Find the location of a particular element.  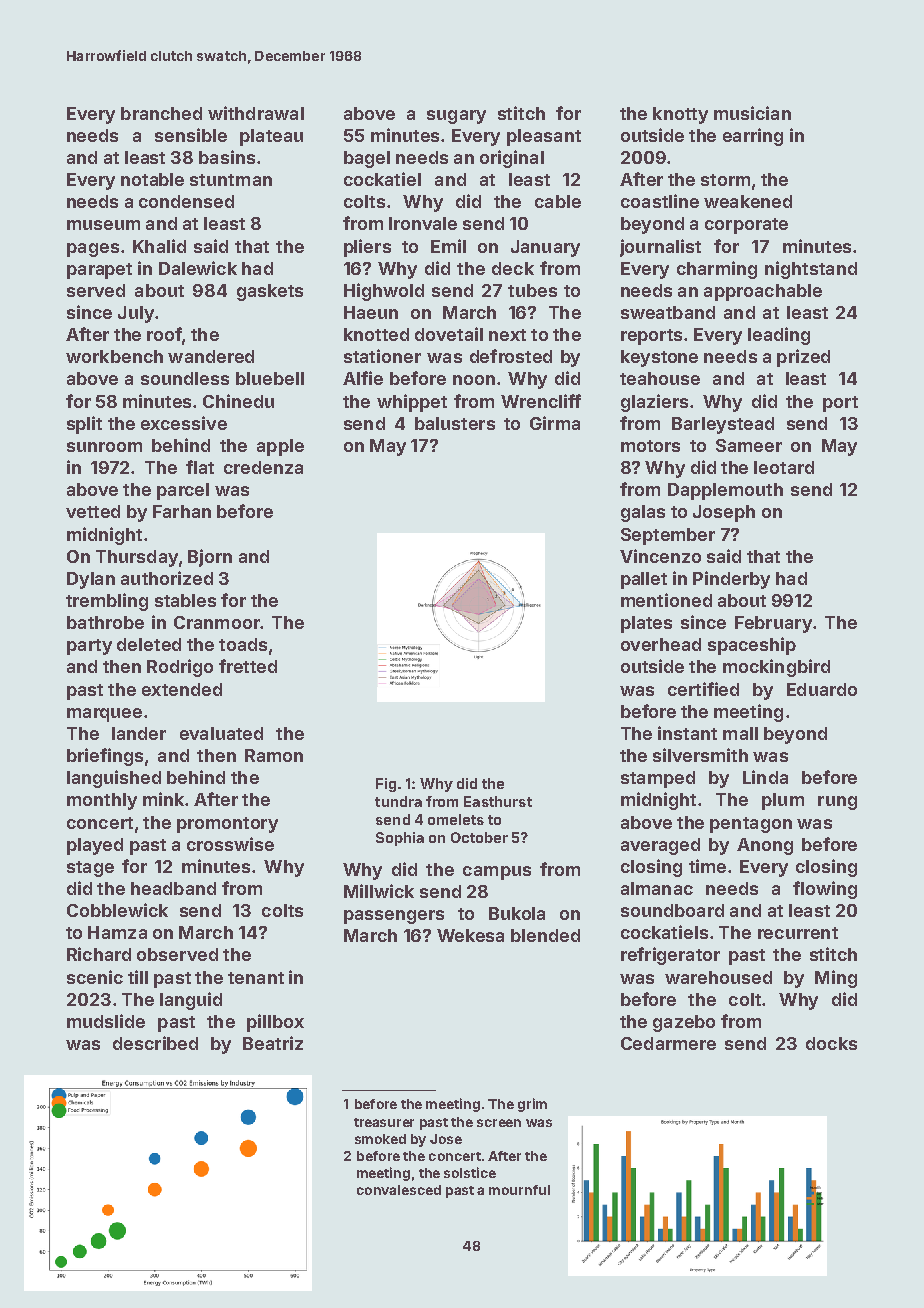

Cedarmere is located at coordinates (668, 1043).
